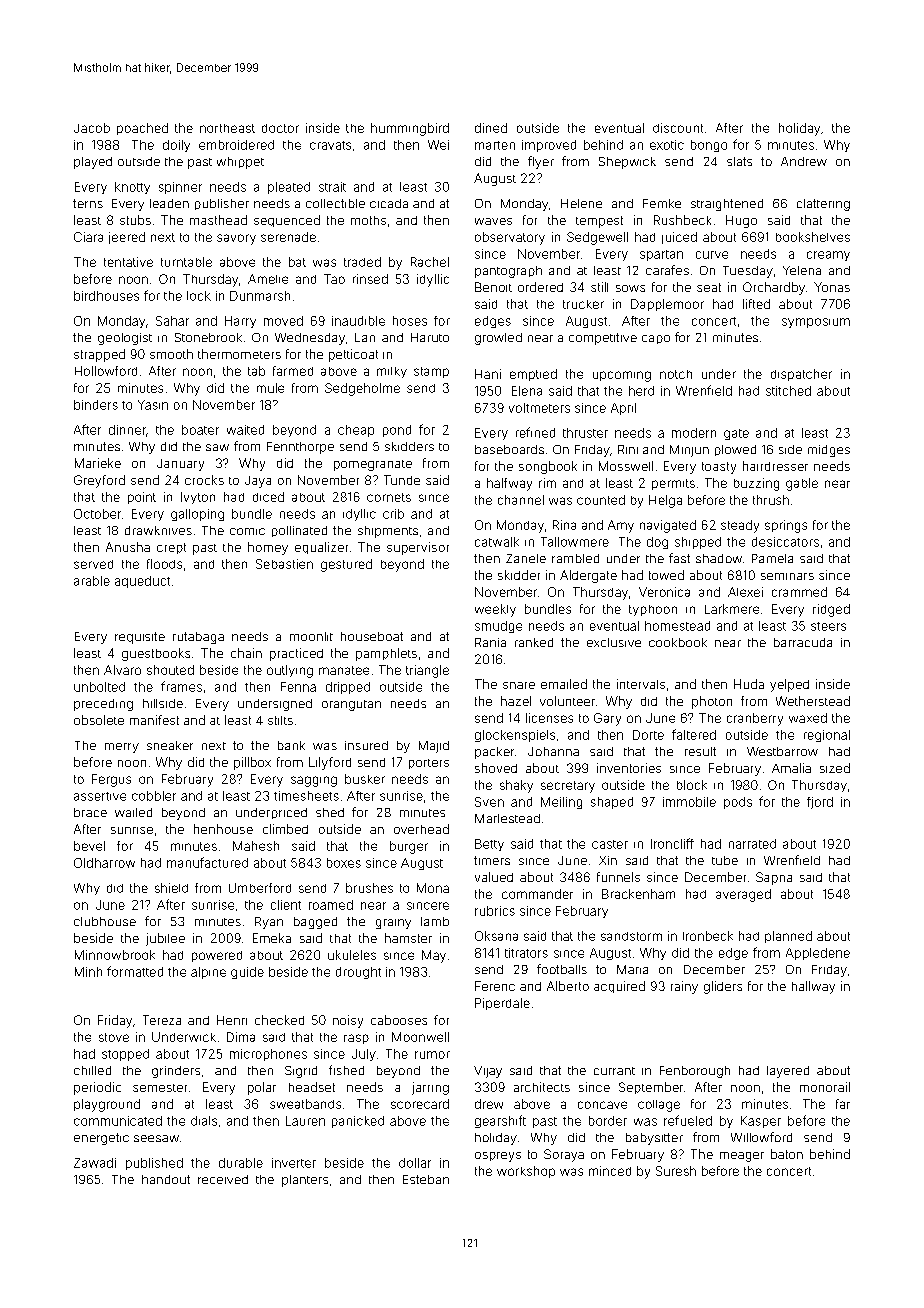 This screenshot has width=924, height=1308. Describe the element at coordinates (258, 482) in the screenshot. I see `Jaya` at that location.
